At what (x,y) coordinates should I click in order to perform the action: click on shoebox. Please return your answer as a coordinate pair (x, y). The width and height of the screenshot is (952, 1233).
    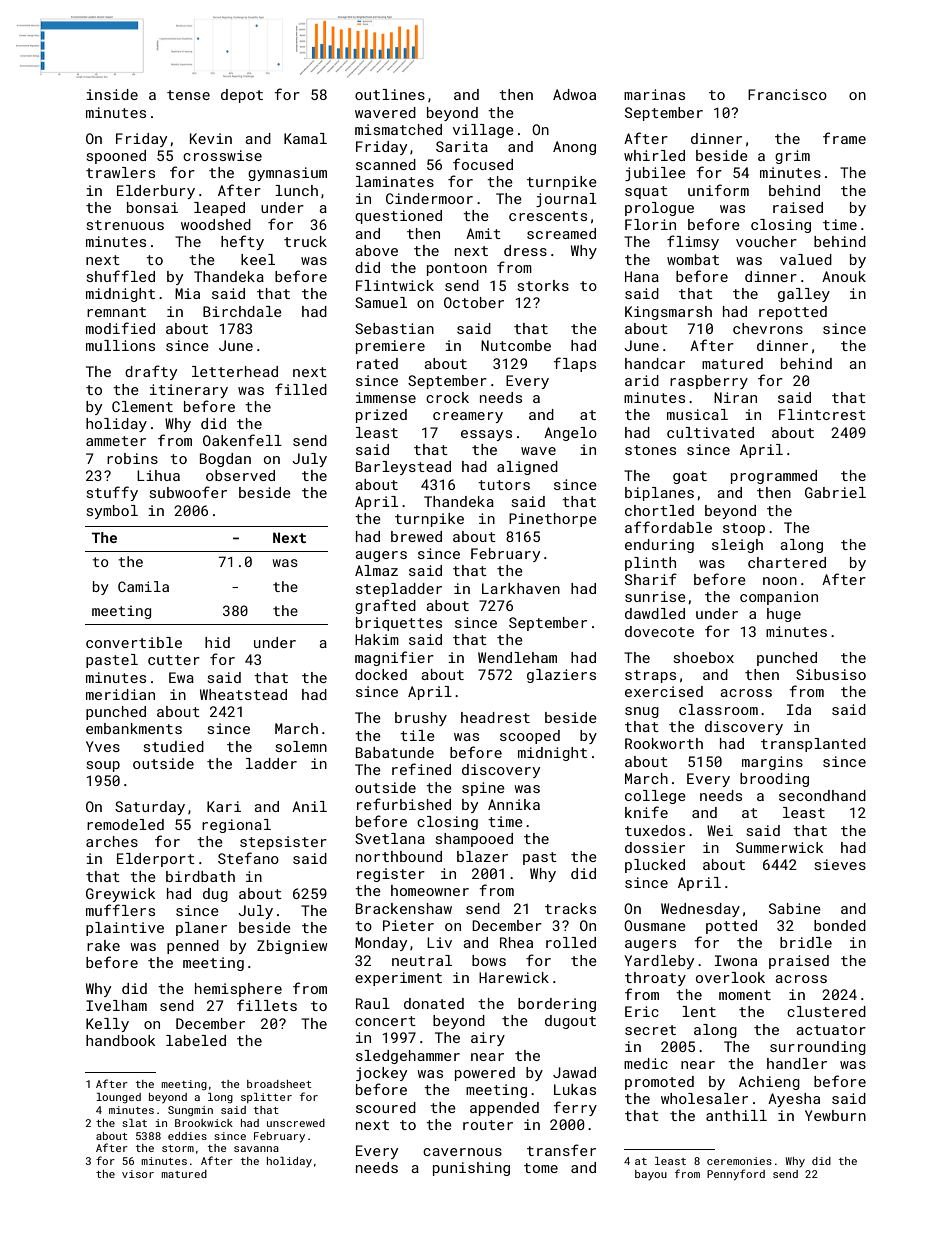
    Looking at the image, I should click on (703, 657).
